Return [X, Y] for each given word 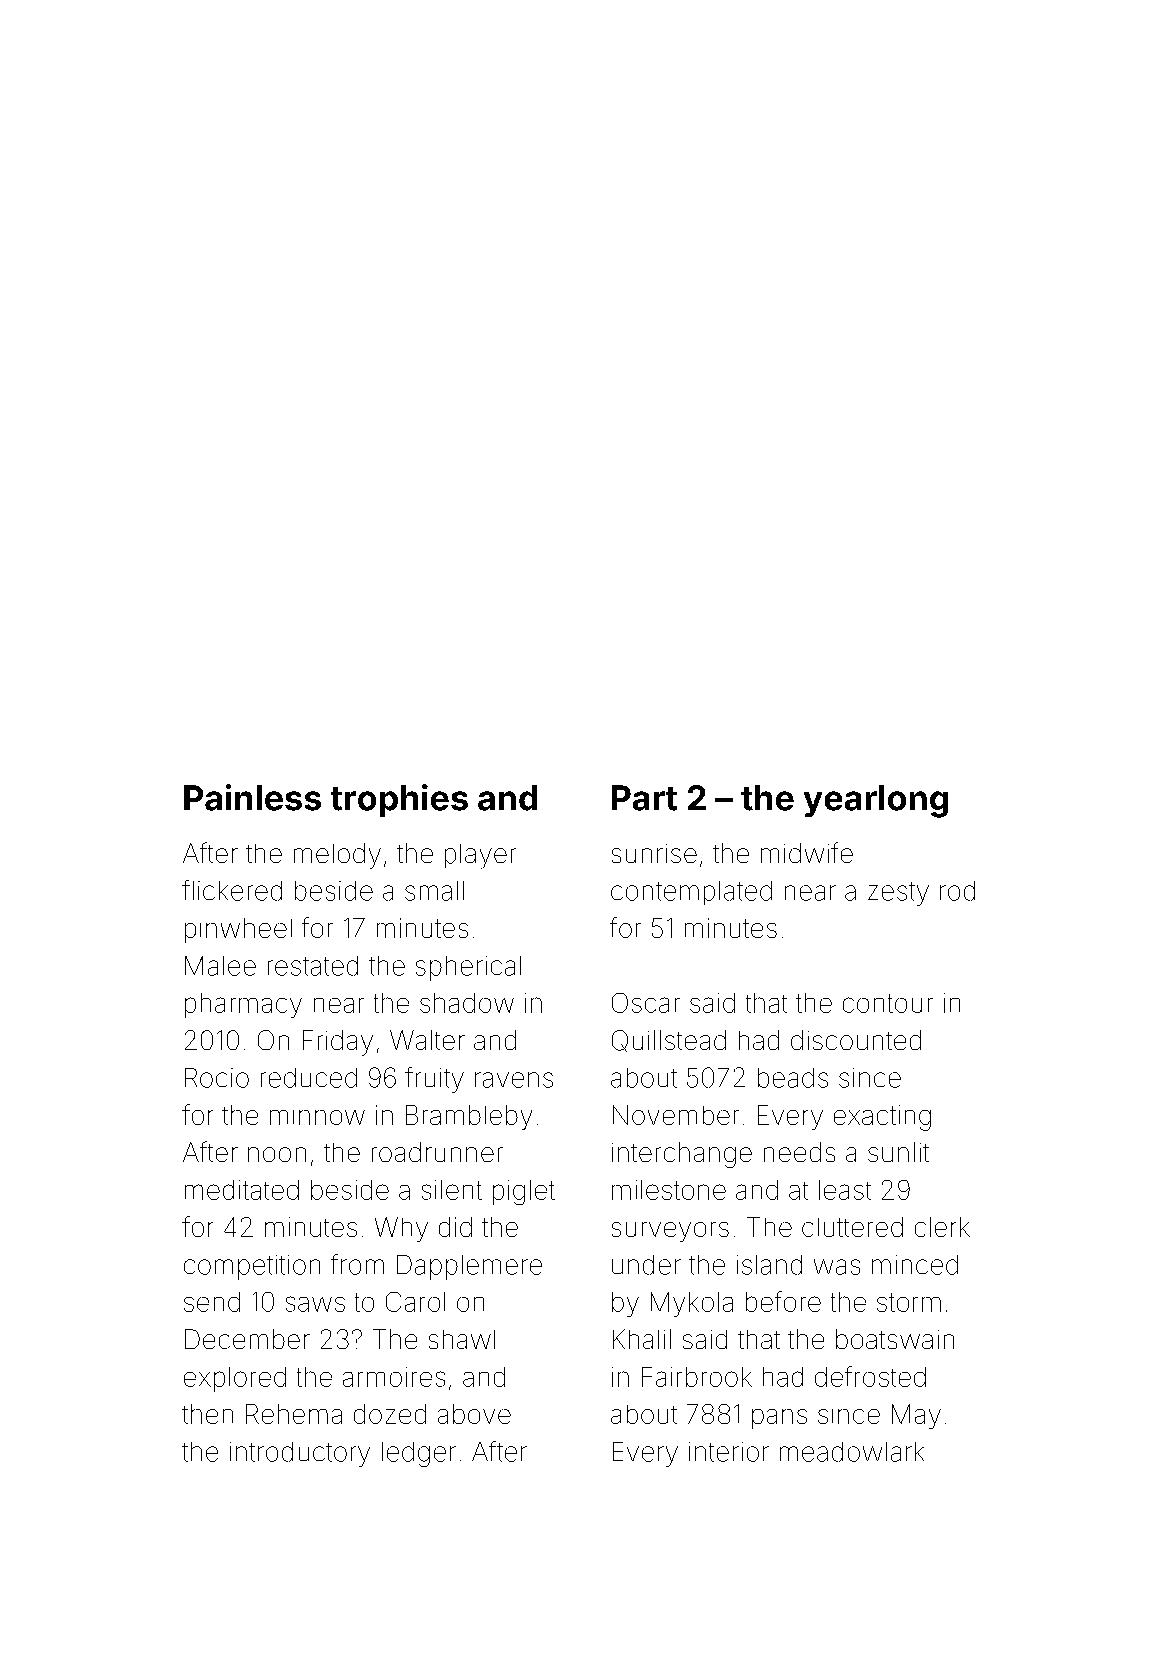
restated [313, 966]
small [434, 891]
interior [729, 1452]
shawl [462, 1339]
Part [644, 798]
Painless [252, 797]
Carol [415, 1302]
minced [915, 1265]
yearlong [876, 801]
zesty [898, 894]
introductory [300, 1454]
